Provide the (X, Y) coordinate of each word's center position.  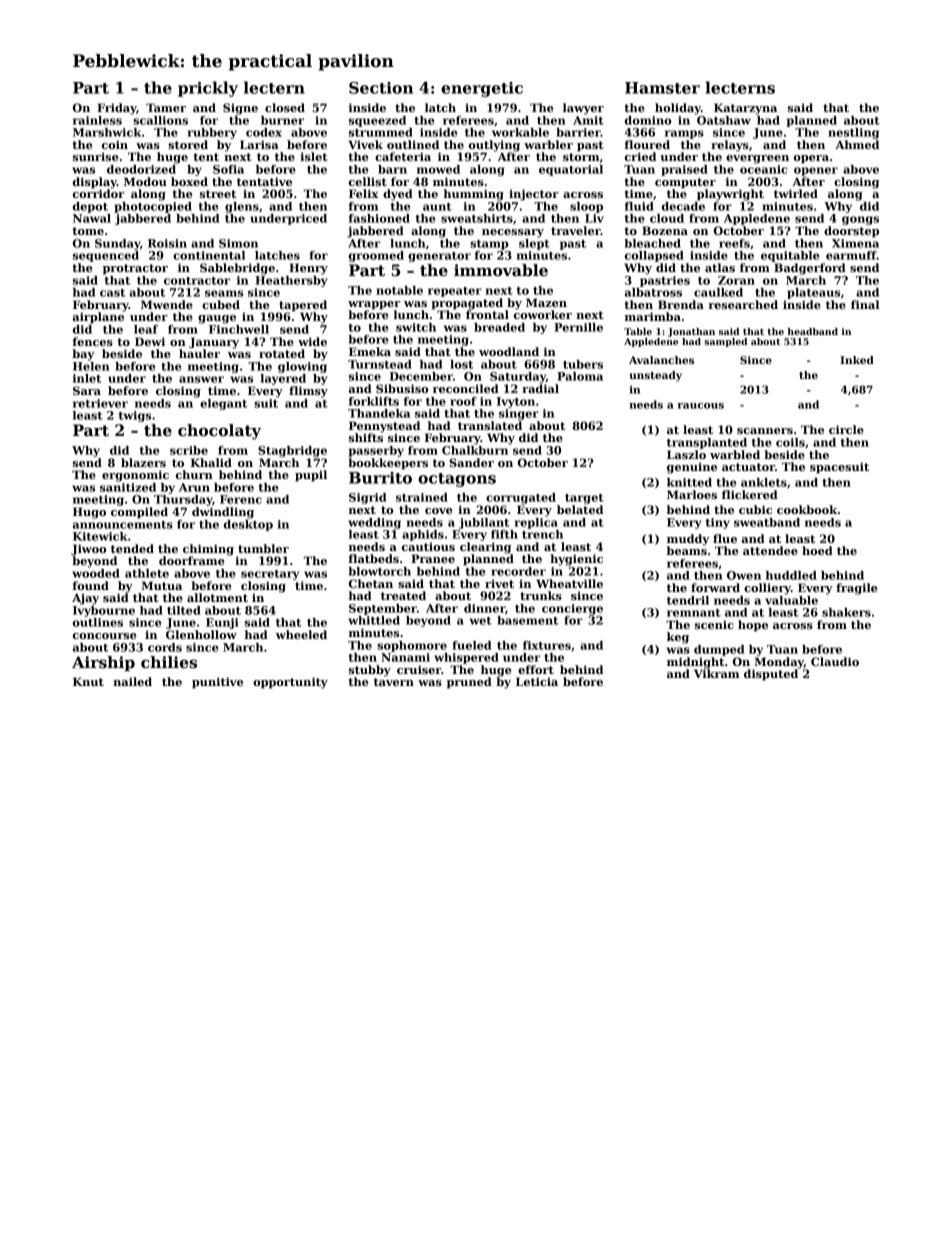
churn (194, 474)
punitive (217, 683)
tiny (718, 523)
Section (381, 88)
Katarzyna (745, 109)
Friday (117, 109)
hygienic (576, 560)
